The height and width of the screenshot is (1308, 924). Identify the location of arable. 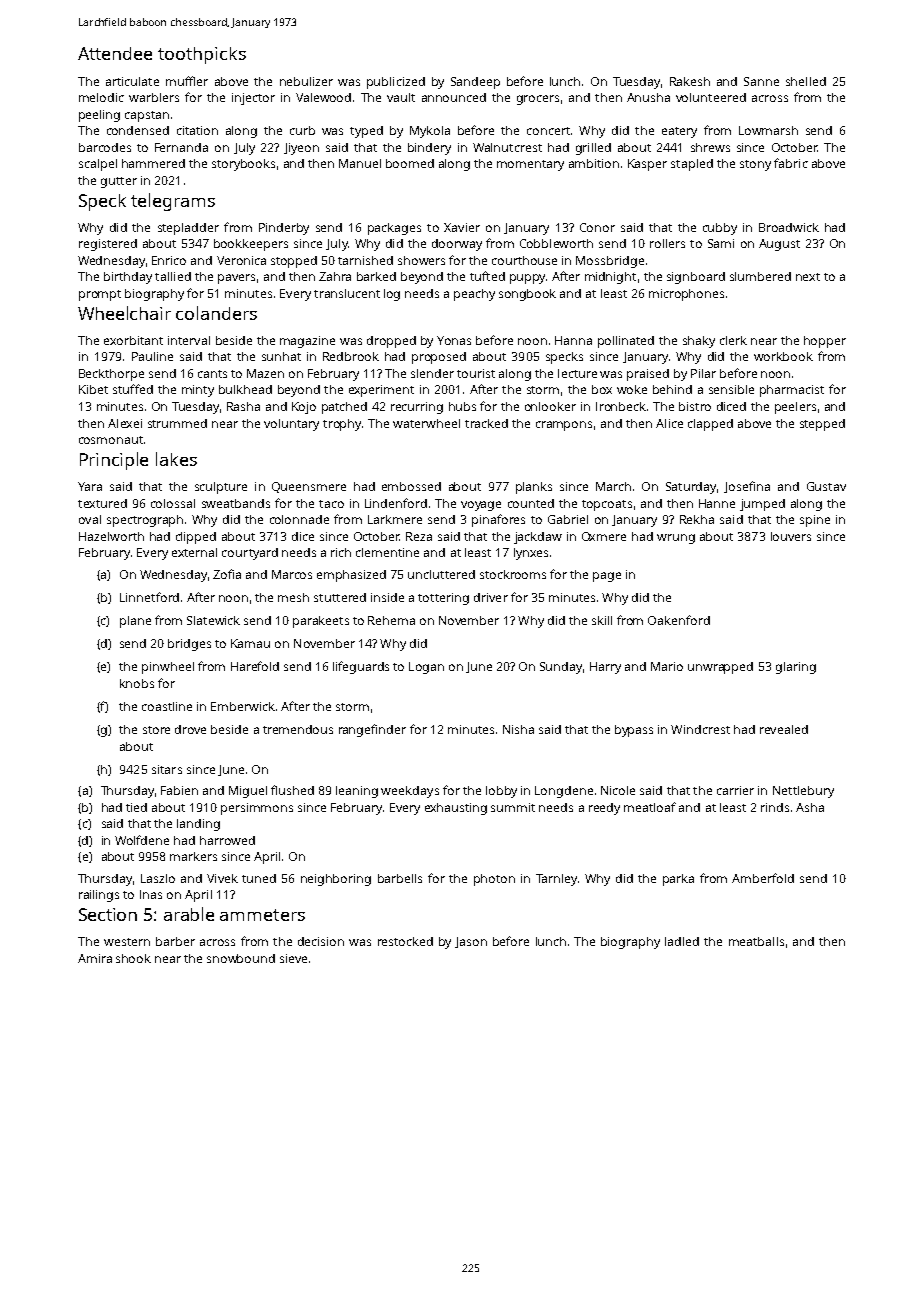
(189, 914).
